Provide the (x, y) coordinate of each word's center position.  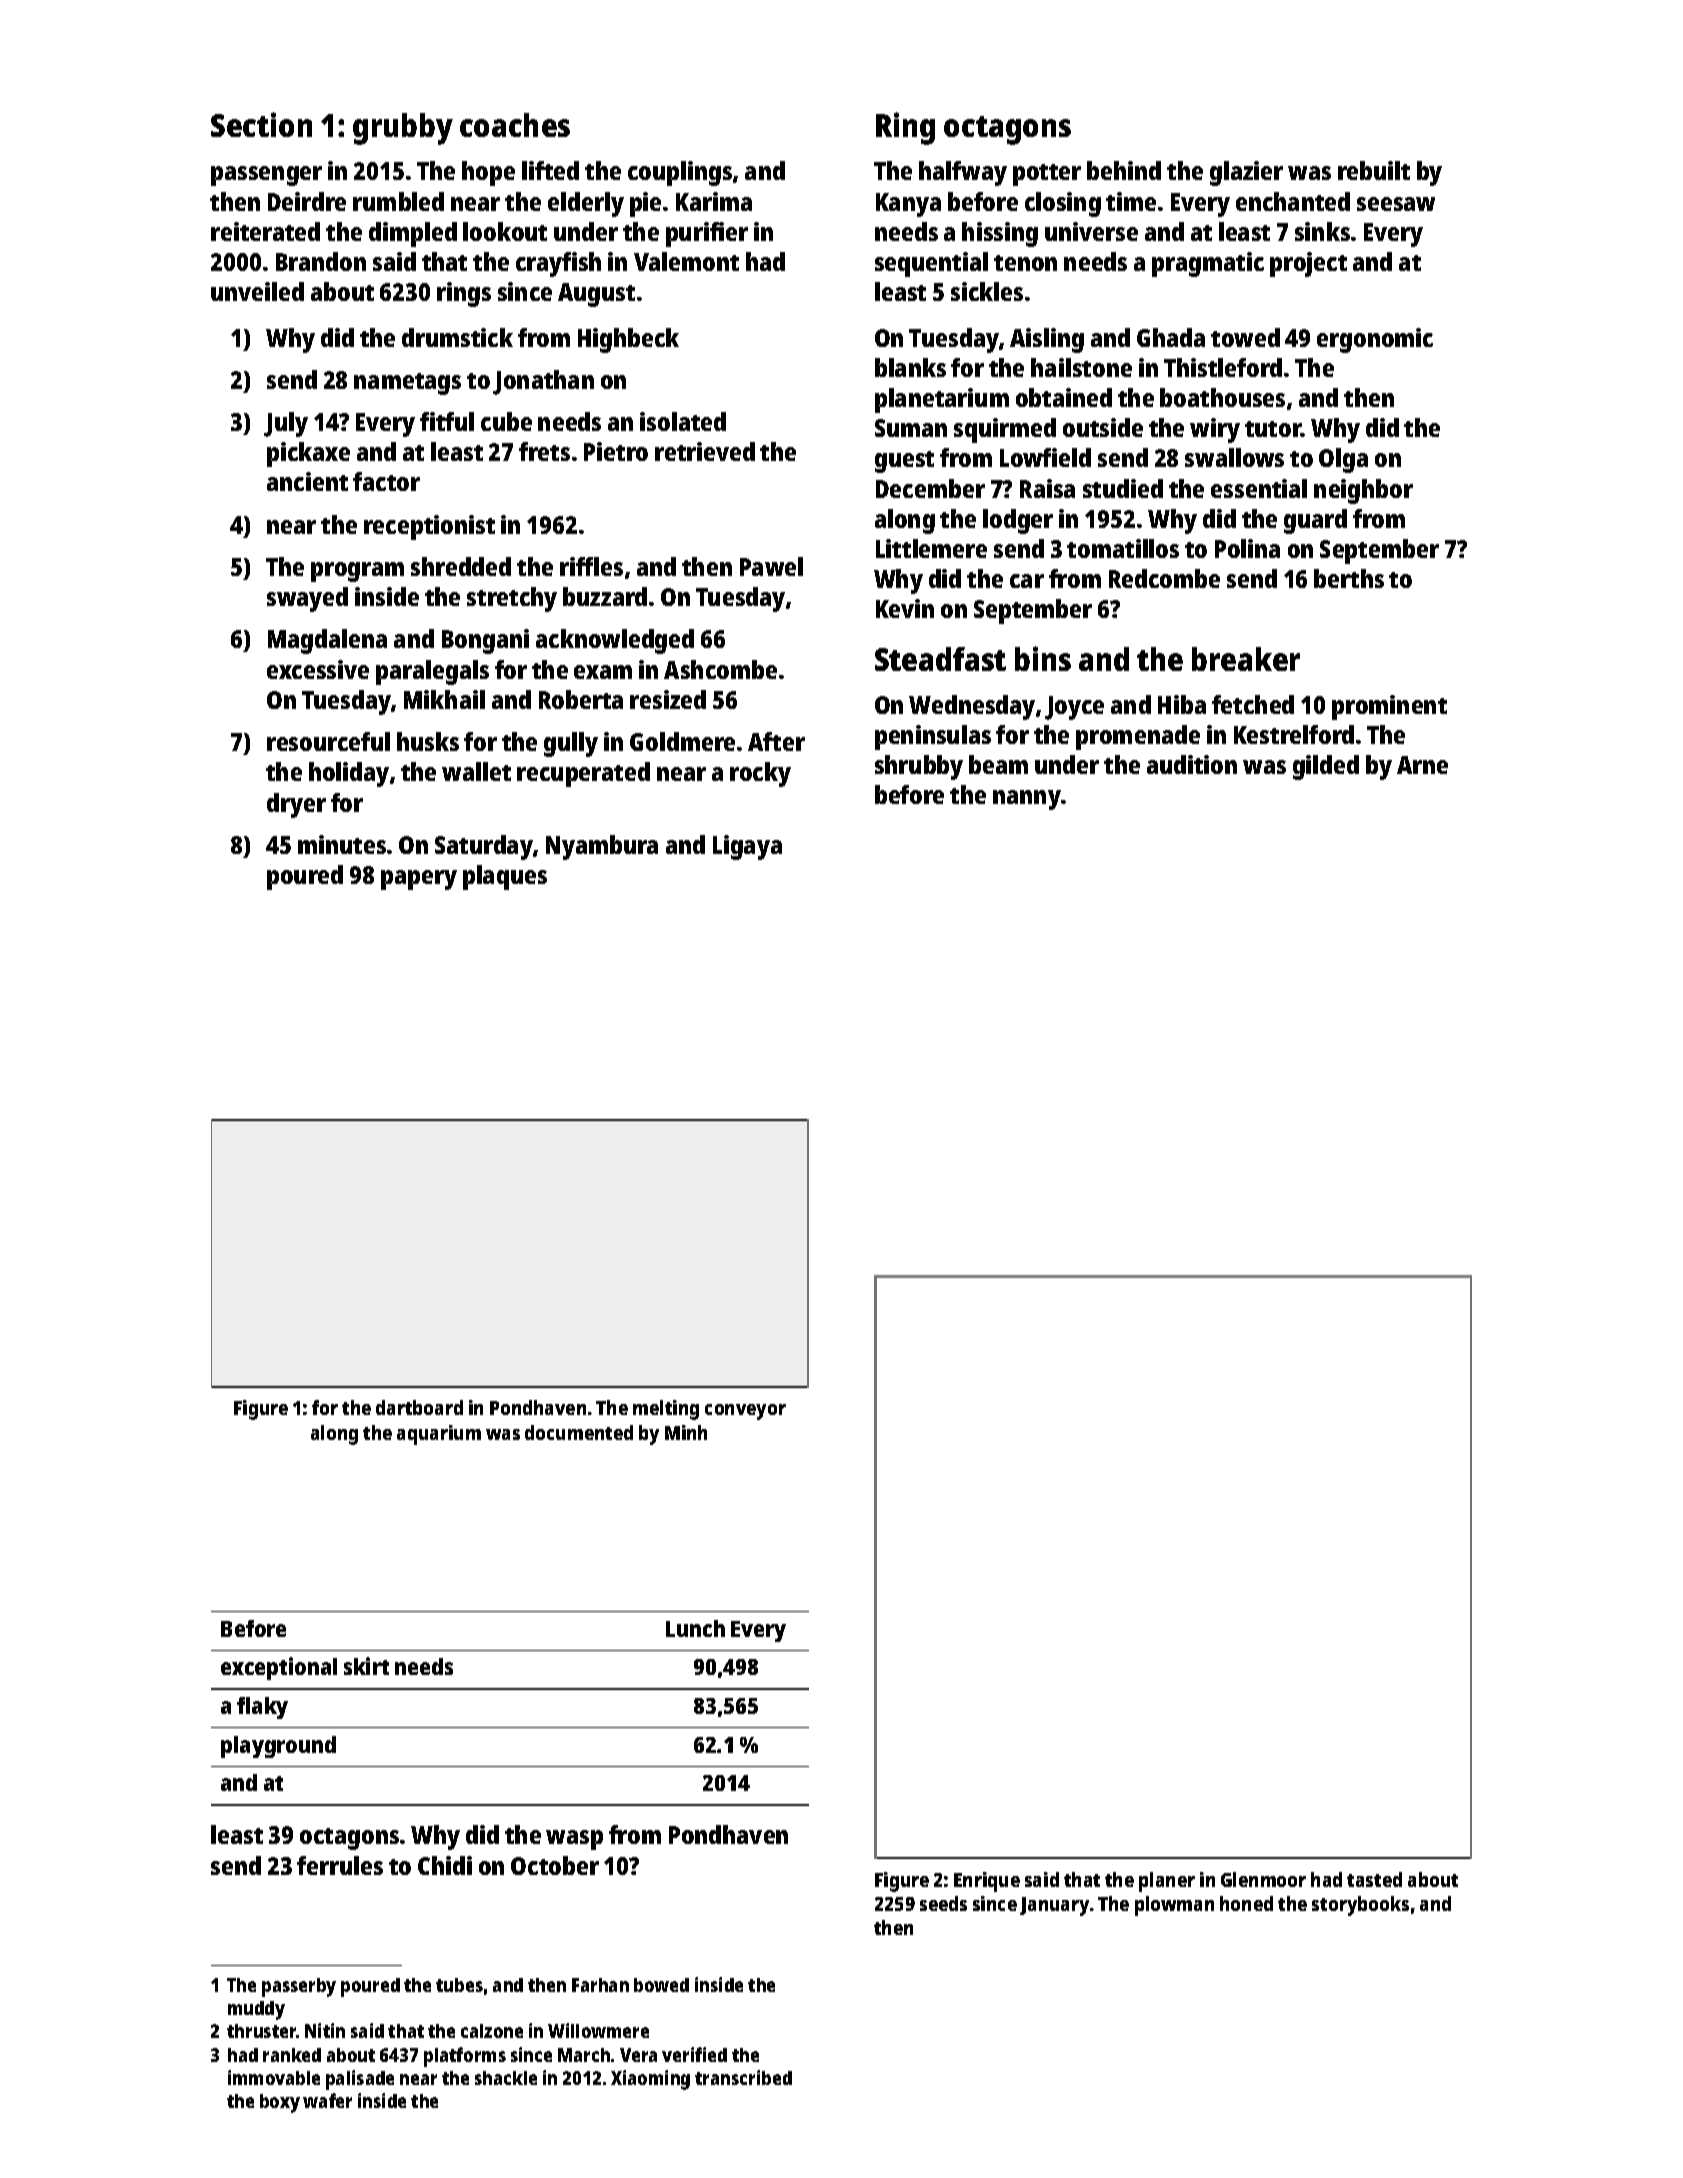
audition (1192, 764)
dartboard (419, 1407)
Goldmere (682, 741)
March (584, 2055)
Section (261, 124)
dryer (296, 805)
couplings (680, 173)
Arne (1422, 765)
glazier (1246, 173)
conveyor (745, 1412)
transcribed (743, 2077)
